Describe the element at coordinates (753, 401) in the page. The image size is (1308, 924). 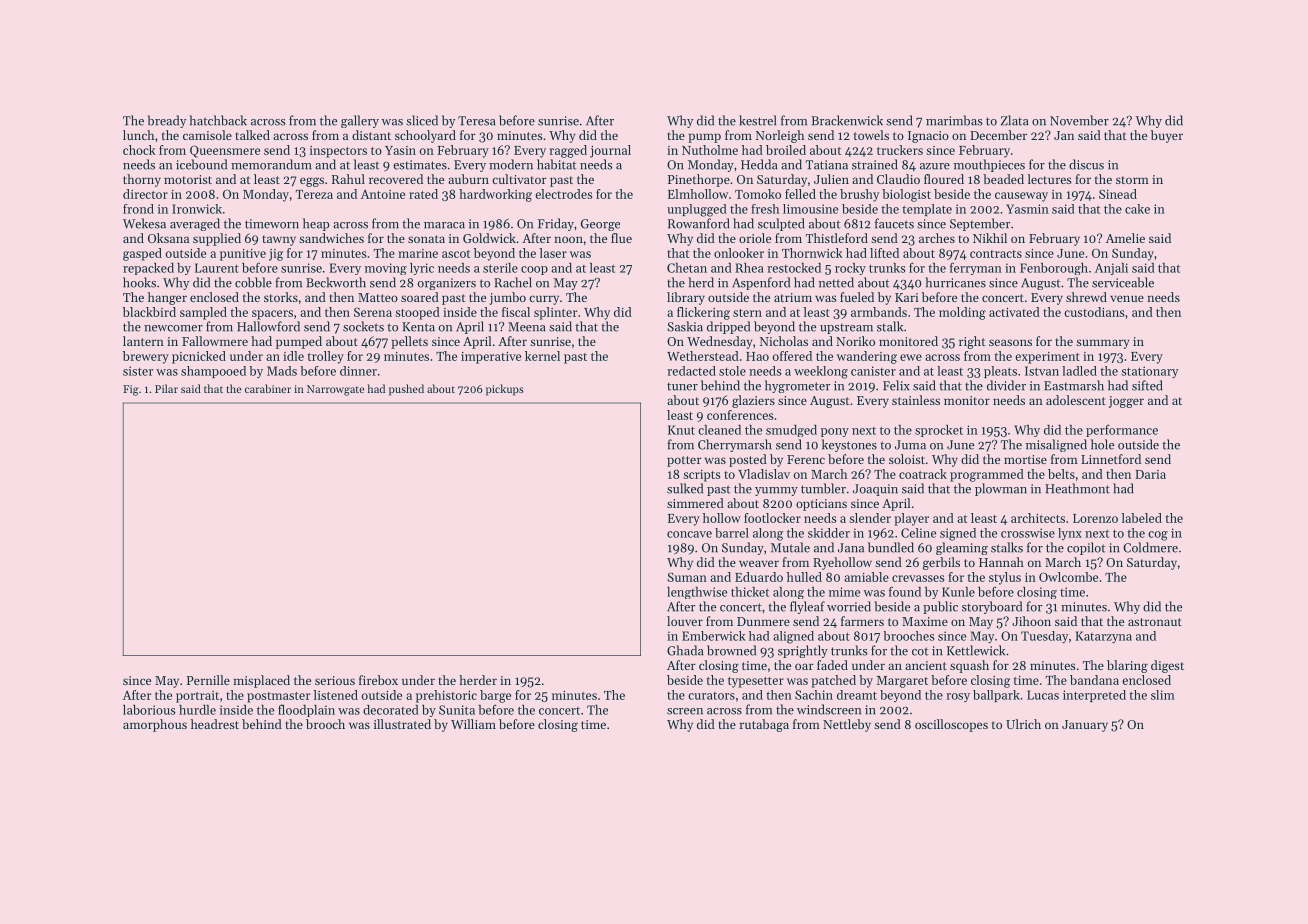
I see `glaziers` at that location.
